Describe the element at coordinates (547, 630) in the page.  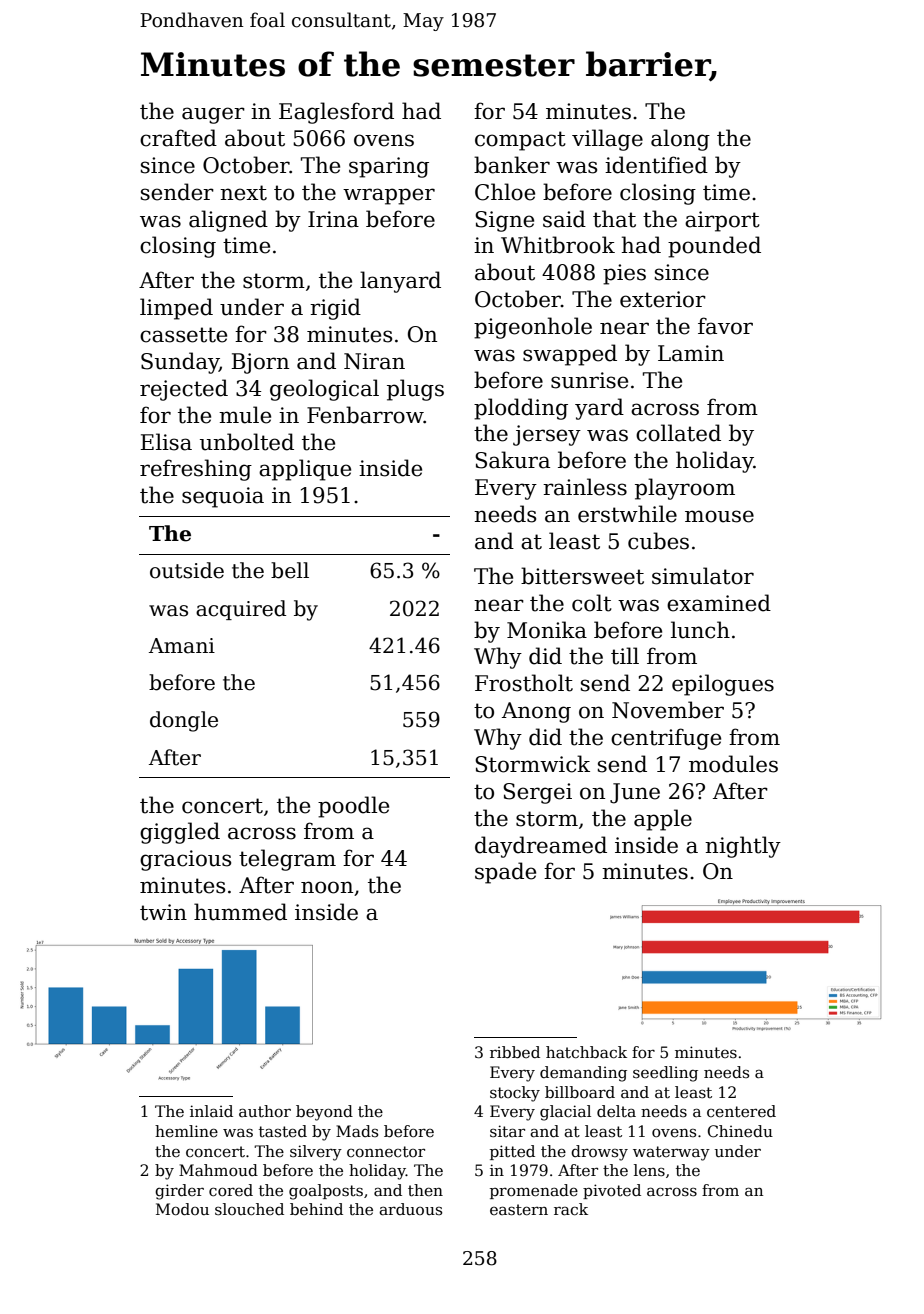
I see `Monika` at that location.
